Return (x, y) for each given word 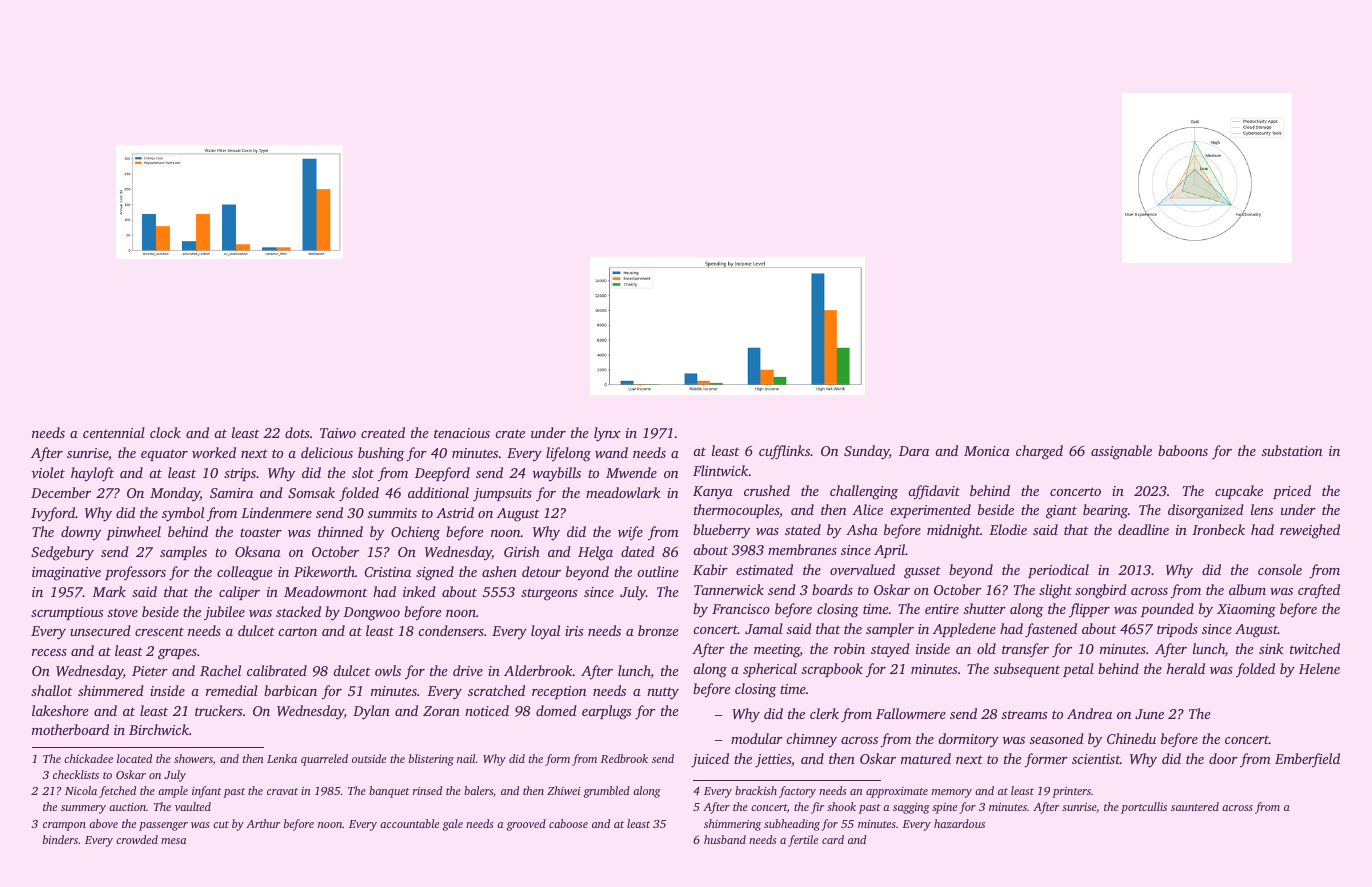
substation (1292, 450)
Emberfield (1307, 760)
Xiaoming (1246, 611)
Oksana (258, 551)
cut (221, 824)
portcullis (1144, 808)
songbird (1101, 591)
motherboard (70, 729)
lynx (607, 434)
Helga (595, 553)
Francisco (741, 609)
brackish (756, 790)
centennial (114, 432)
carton (297, 631)
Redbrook (624, 758)
